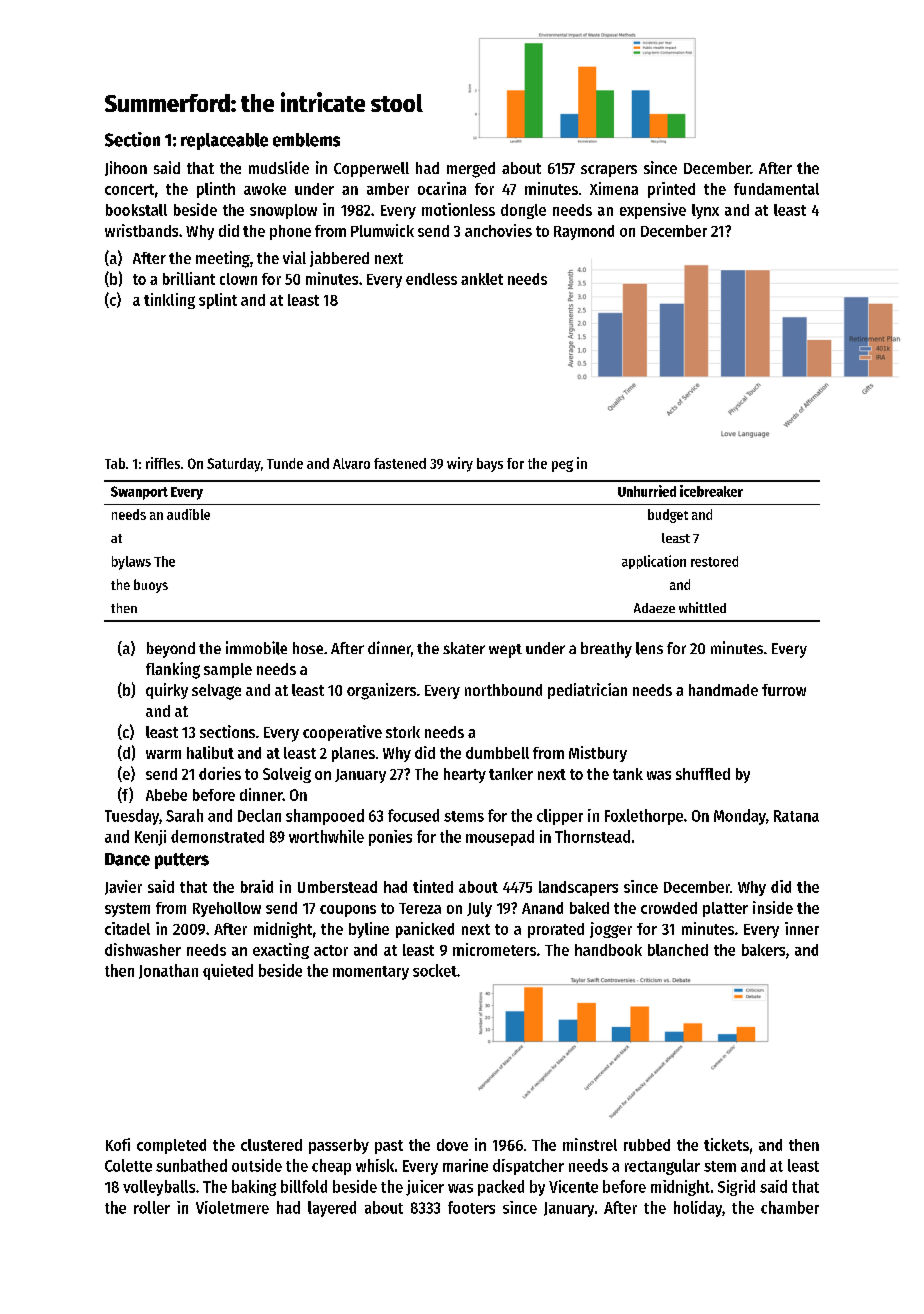  Describe the element at coordinates (163, 463) in the screenshot. I see `riffles` at that location.
